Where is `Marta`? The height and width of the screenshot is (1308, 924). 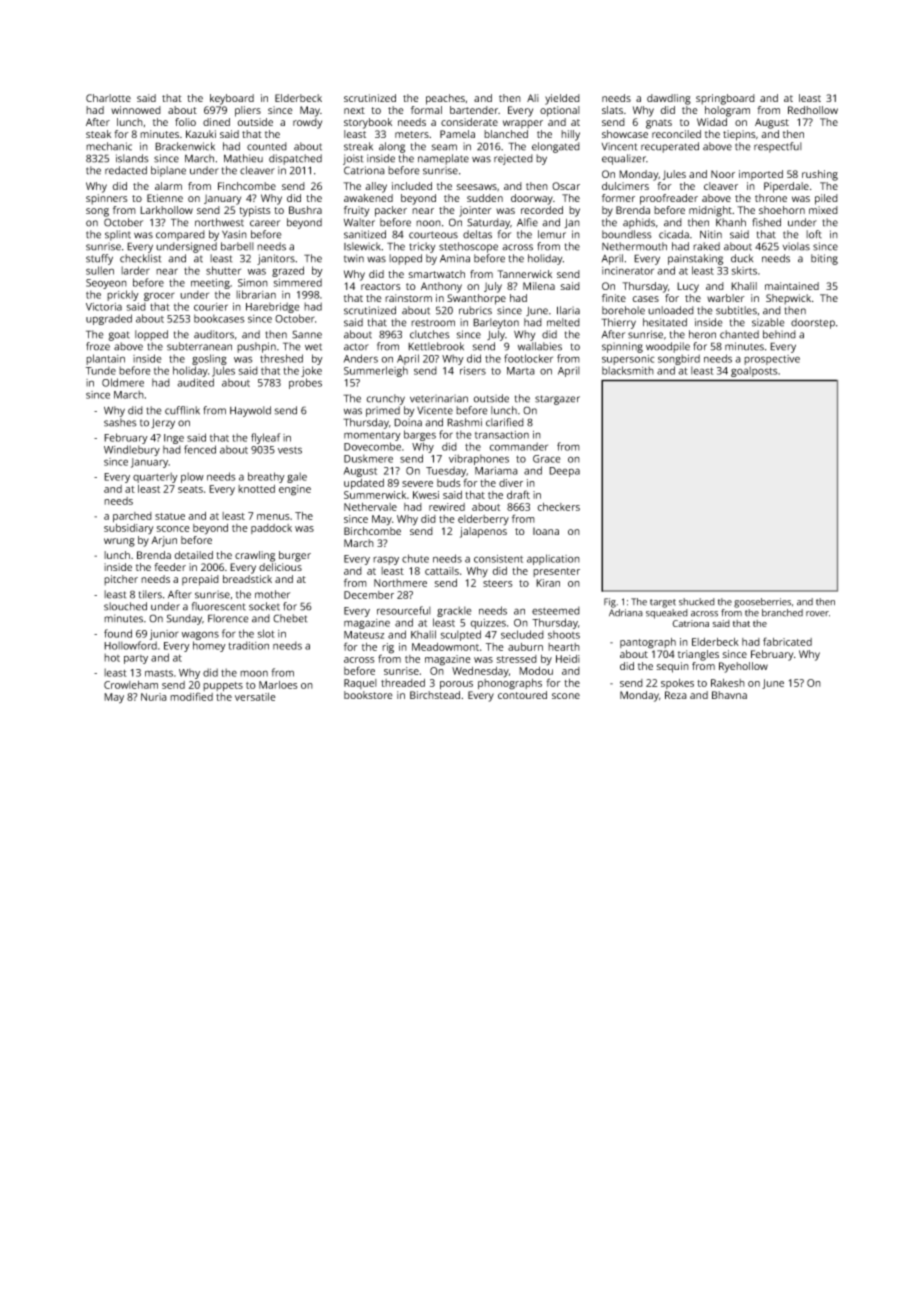 Marta is located at coordinates (521, 371).
